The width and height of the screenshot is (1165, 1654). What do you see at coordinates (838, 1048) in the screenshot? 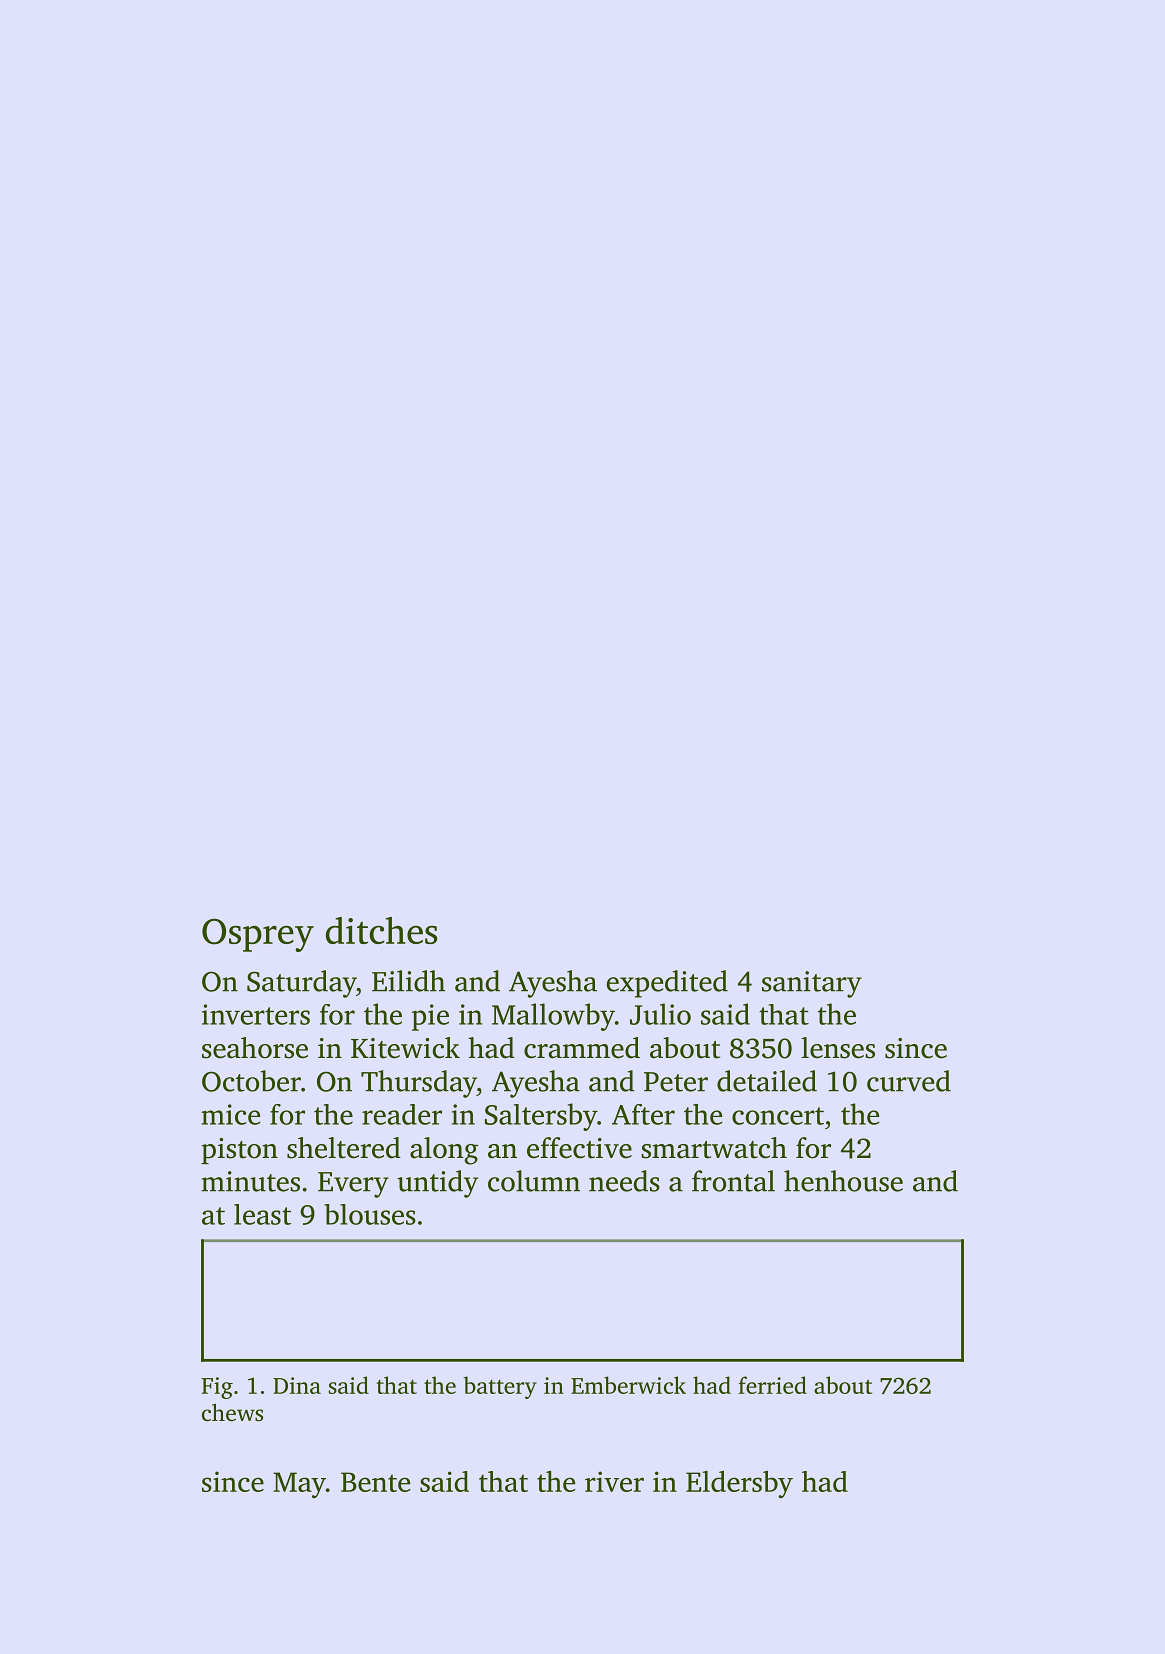
I see `lenses` at bounding box center [838, 1048].
